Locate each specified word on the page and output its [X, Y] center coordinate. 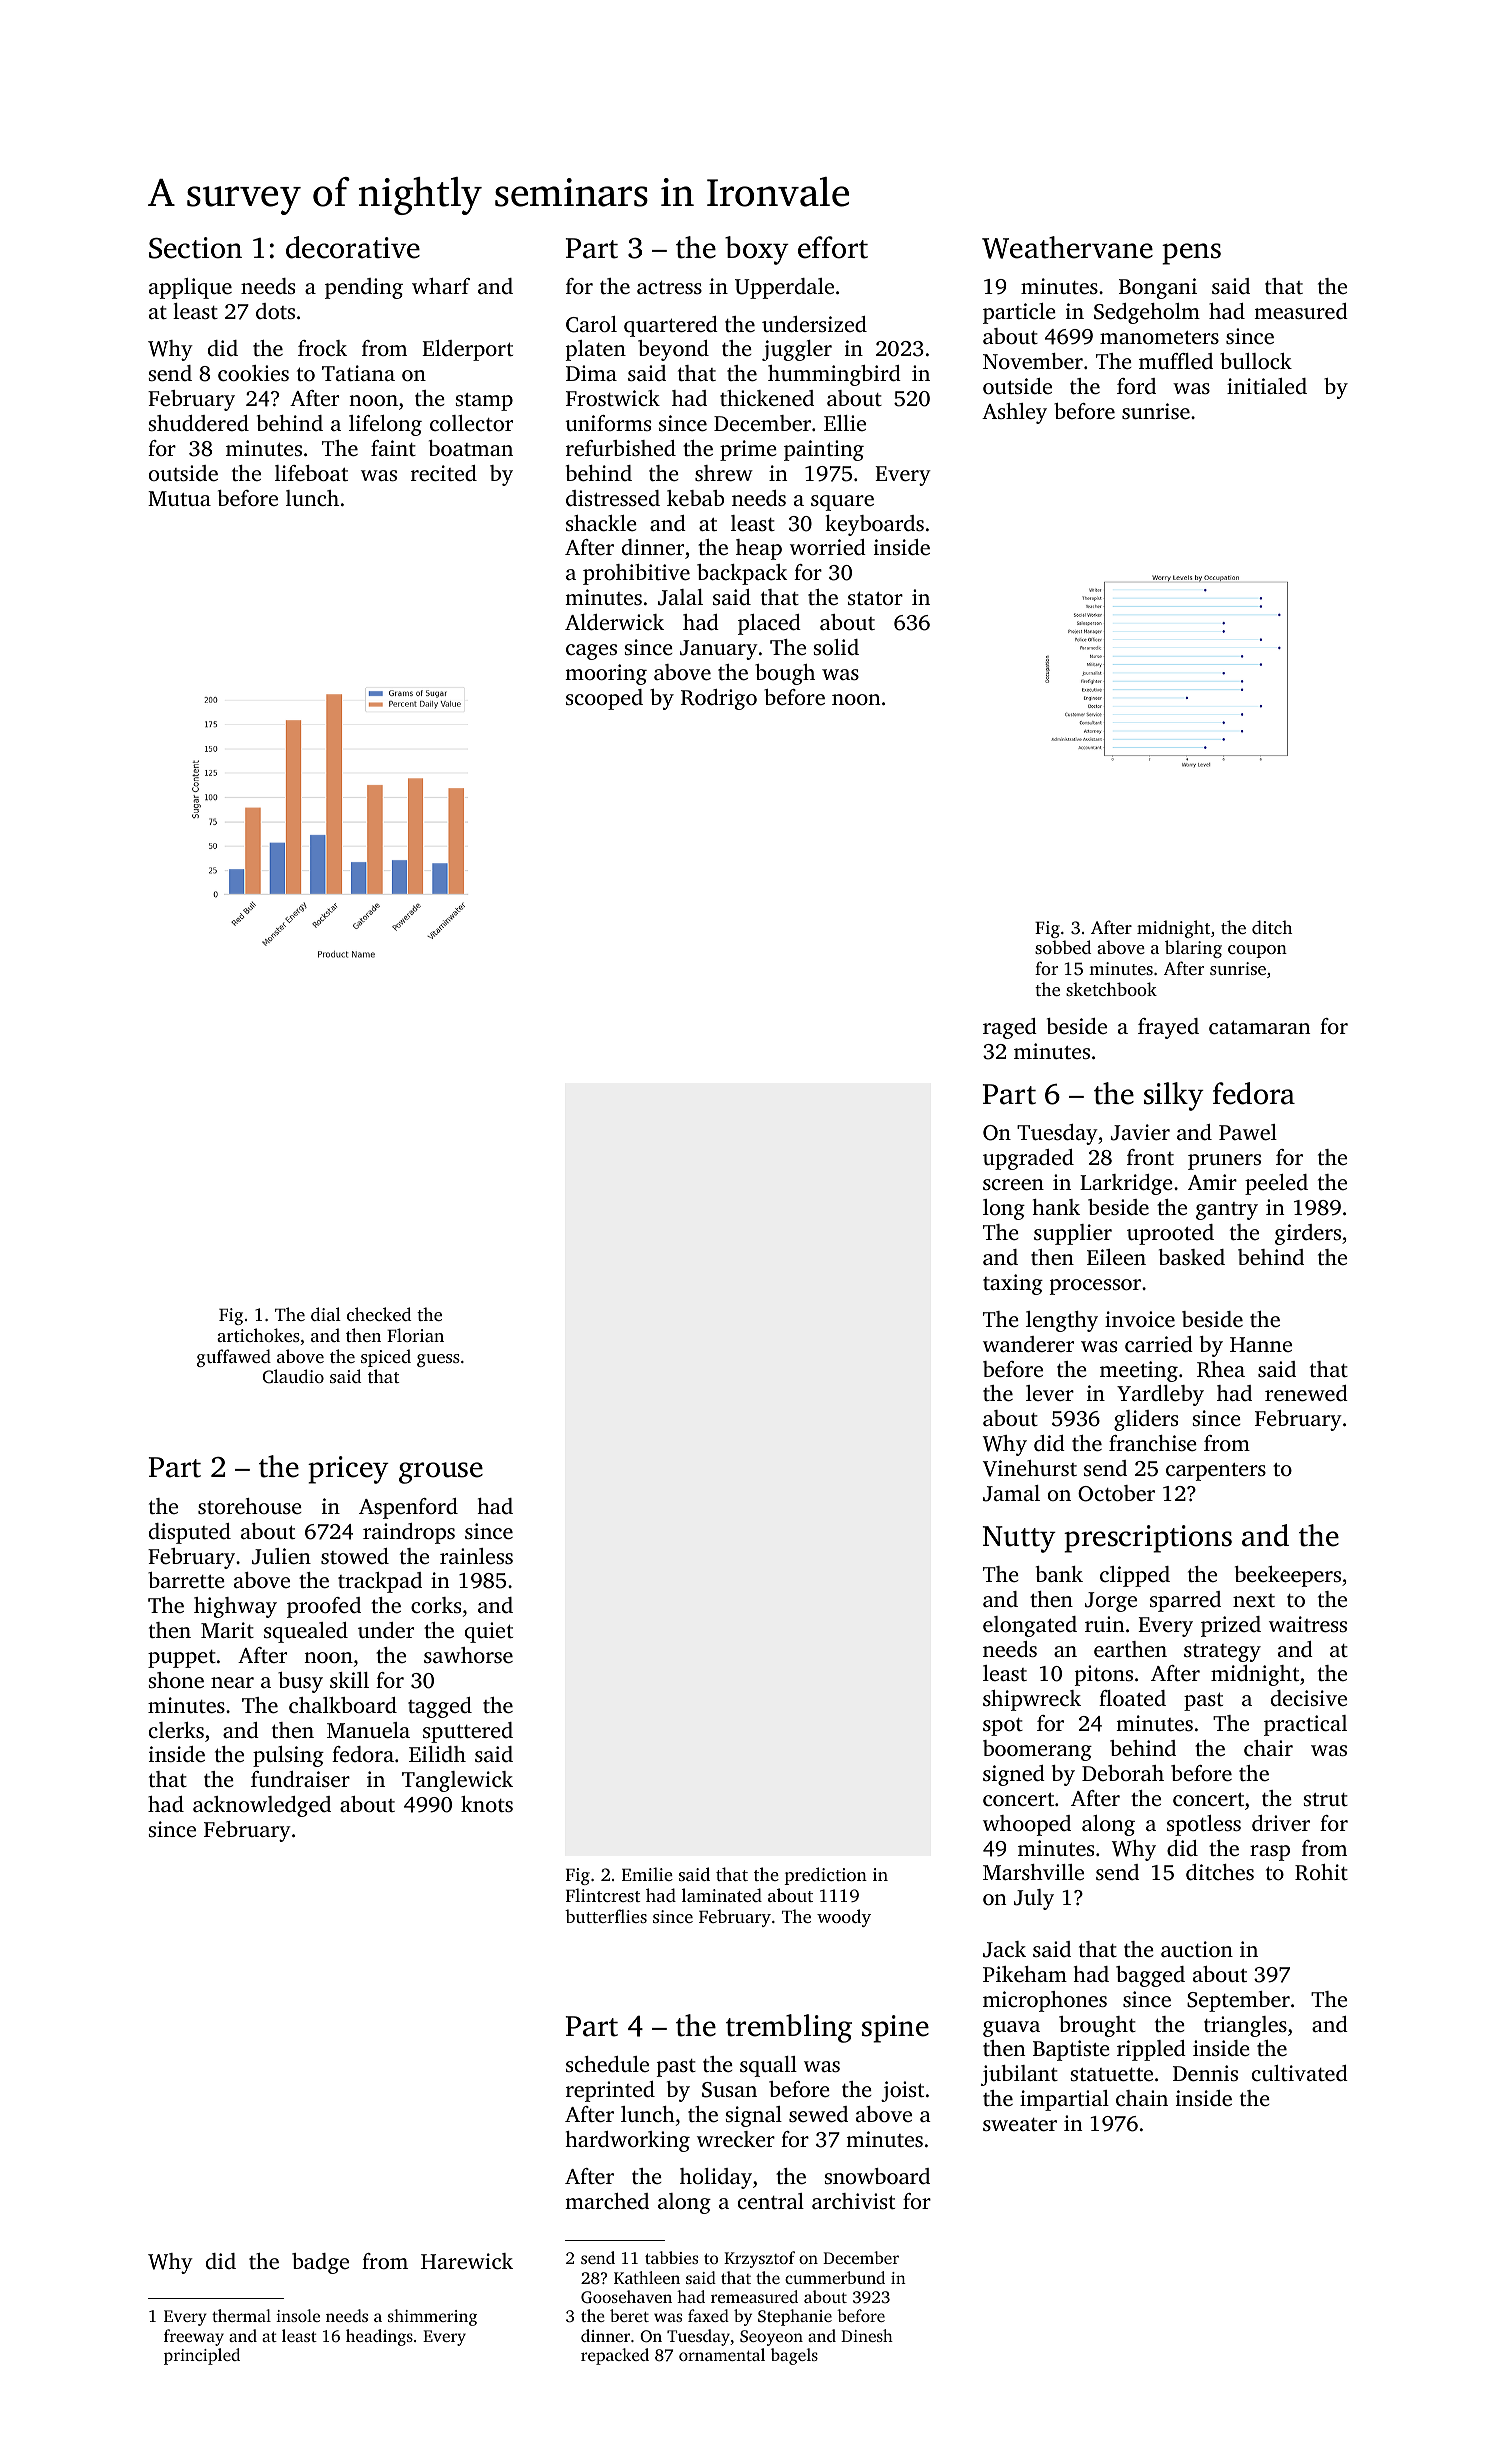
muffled [1176, 361]
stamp [484, 402]
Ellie [845, 423]
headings [379, 2337]
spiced [386, 1358]
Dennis [1205, 2073]
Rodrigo [719, 699]
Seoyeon [771, 2338]
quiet [489, 1632]
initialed [1267, 386]
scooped [604, 699]
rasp [1270, 1853]
